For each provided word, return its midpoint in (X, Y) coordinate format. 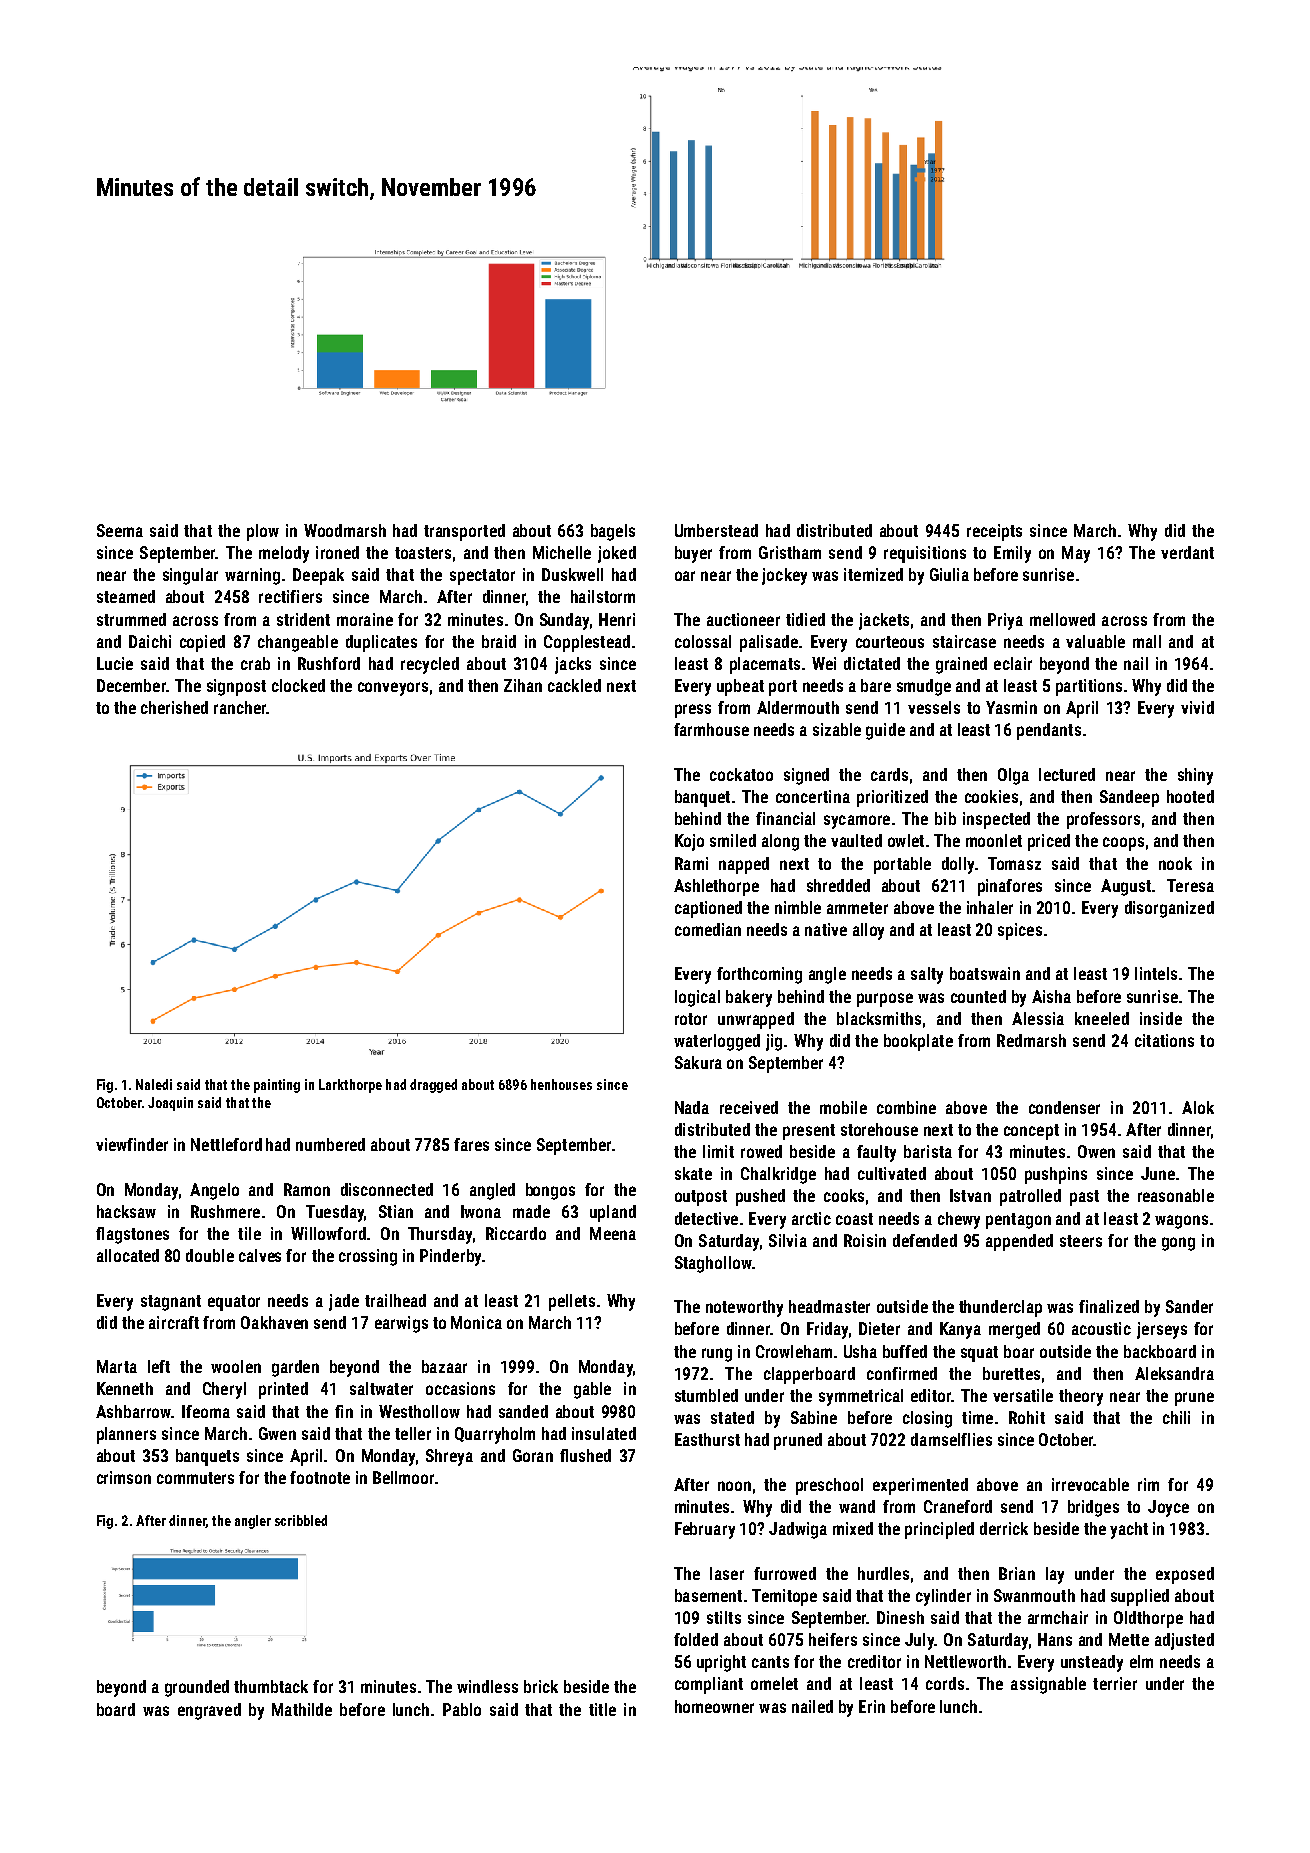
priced (1049, 842)
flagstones (132, 1235)
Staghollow (713, 1264)
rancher (240, 707)
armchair (1058, 1617)
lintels (1156, 973)
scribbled (301, 1520)
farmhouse (711, 729)
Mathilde (302, 1709)
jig (774, 1042)
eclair (1013, 663)
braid (499, 641)
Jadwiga (798, 1530)
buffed (905, 1351)
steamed (126, 596)
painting (277, 1086)
